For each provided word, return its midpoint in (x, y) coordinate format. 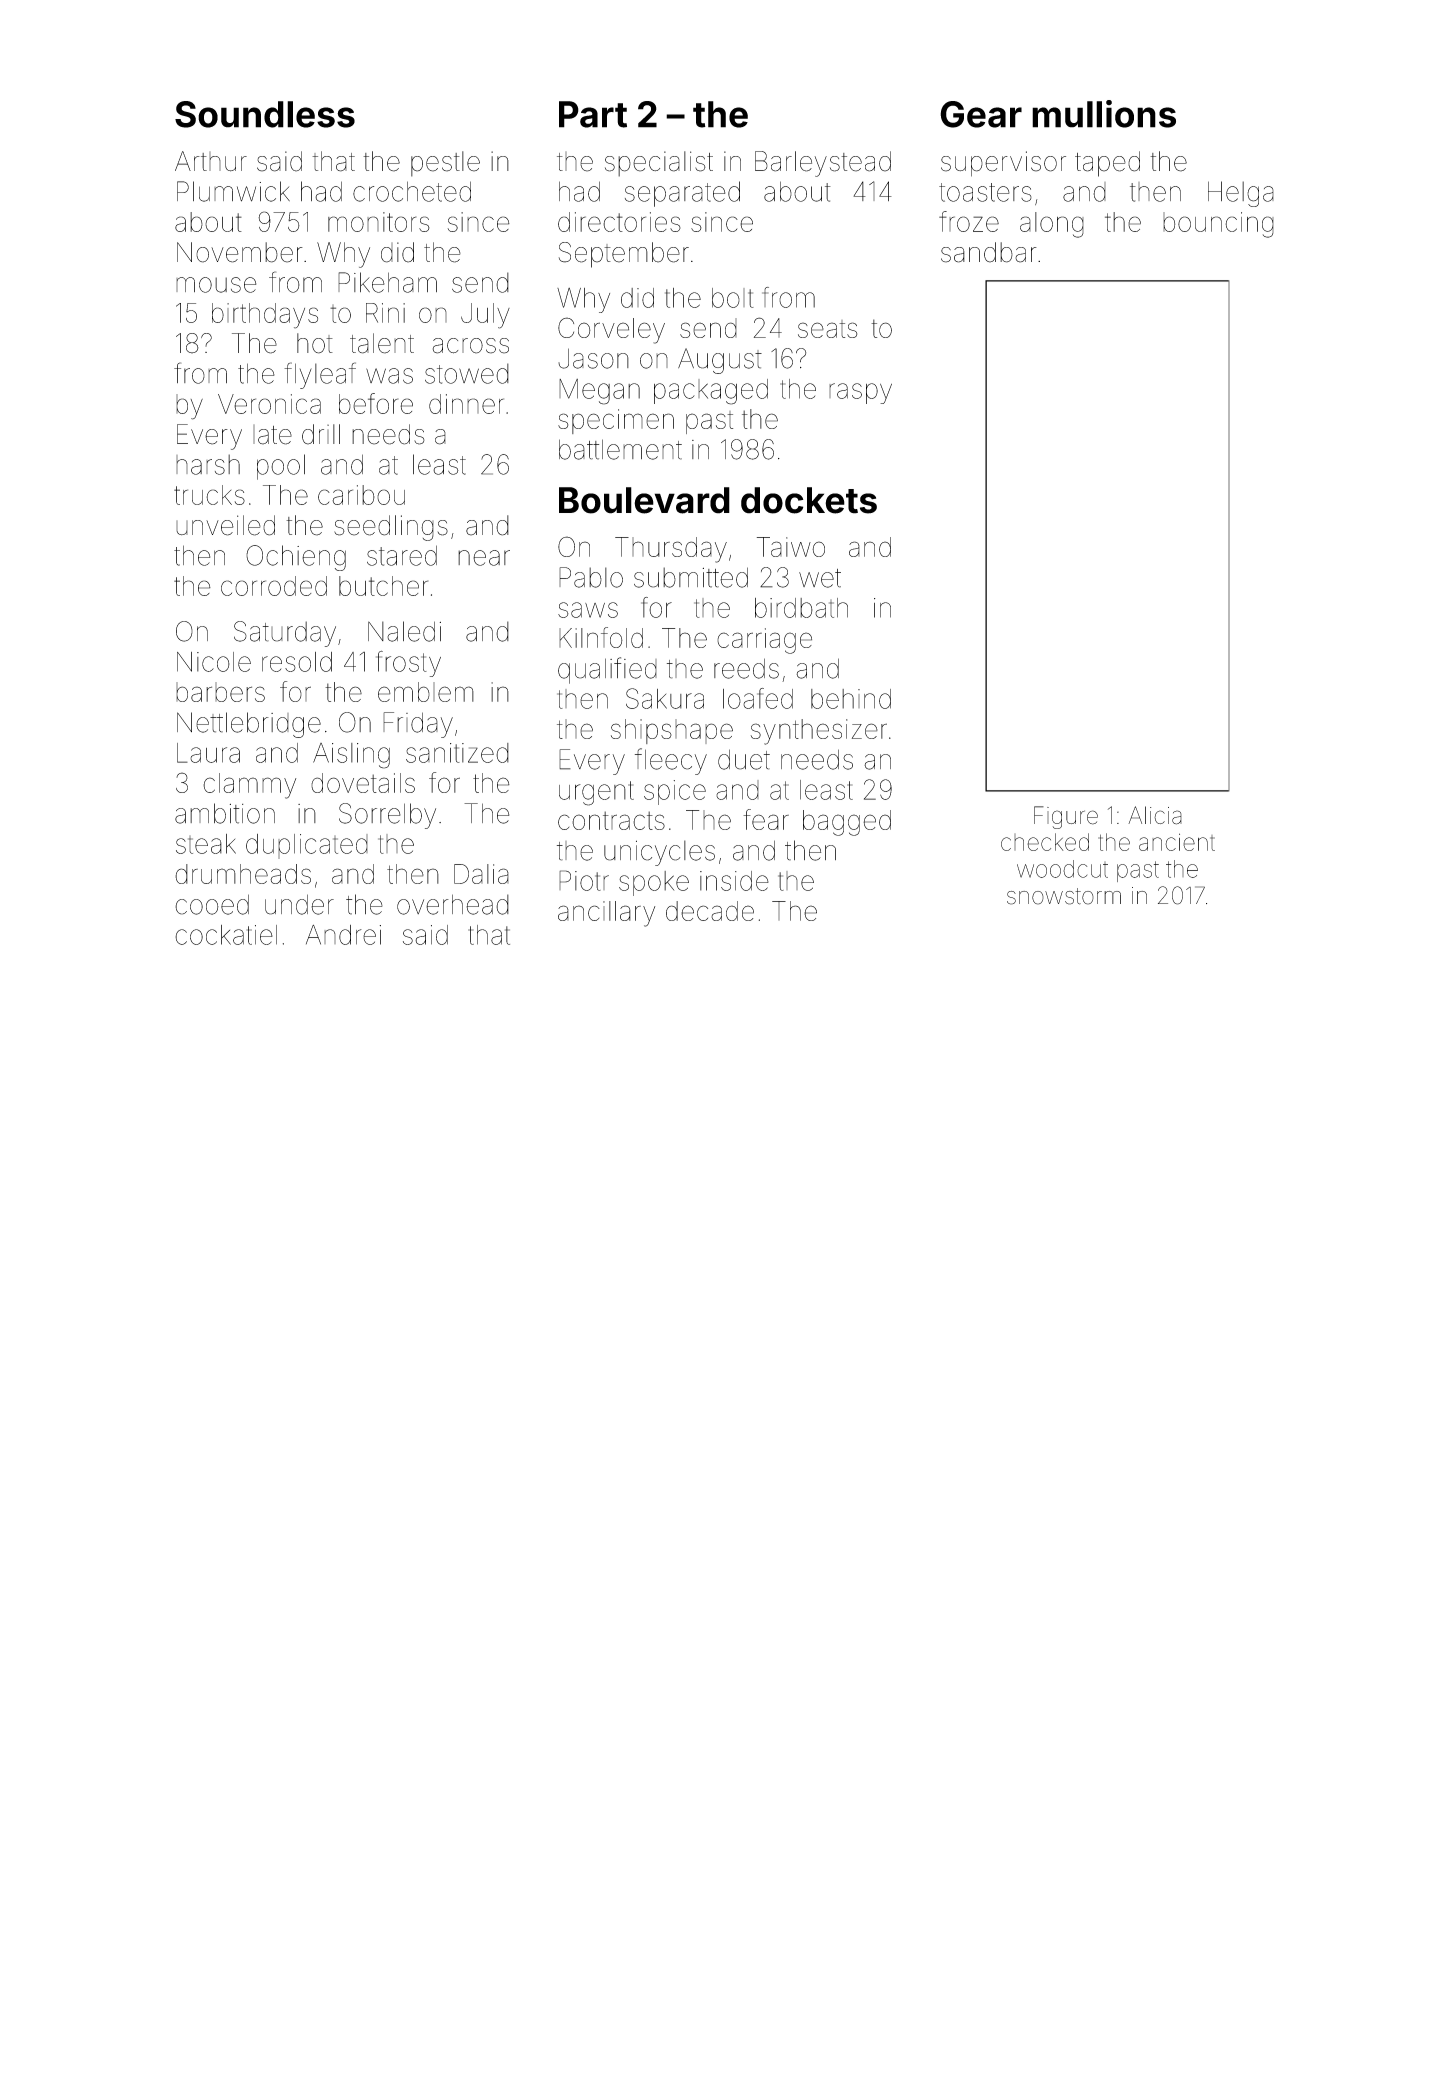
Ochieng (296, 558)
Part (593, 114)
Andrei (343, 935)
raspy (860, 393)
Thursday (671, 550)
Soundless (265, 114)
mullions (1104, 114)
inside (734, 881)
